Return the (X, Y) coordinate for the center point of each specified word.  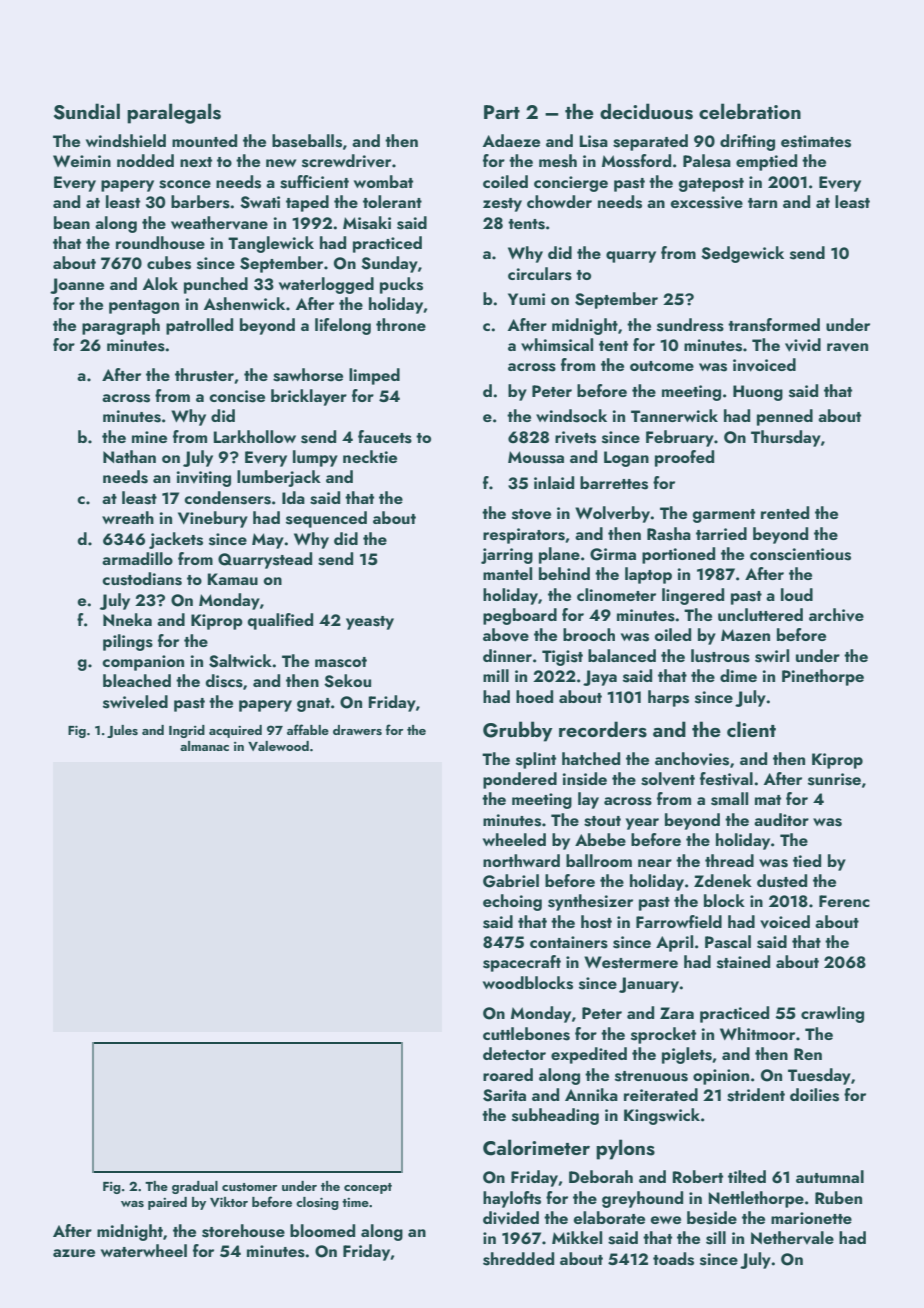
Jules (122, 731)
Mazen (745, 635)
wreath (128, 517)
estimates (816, 141)
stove (531, 514)
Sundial (87, 111)
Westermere (631, 962)
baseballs (307, 141)
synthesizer (590, 902)
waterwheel (144, 1250)
